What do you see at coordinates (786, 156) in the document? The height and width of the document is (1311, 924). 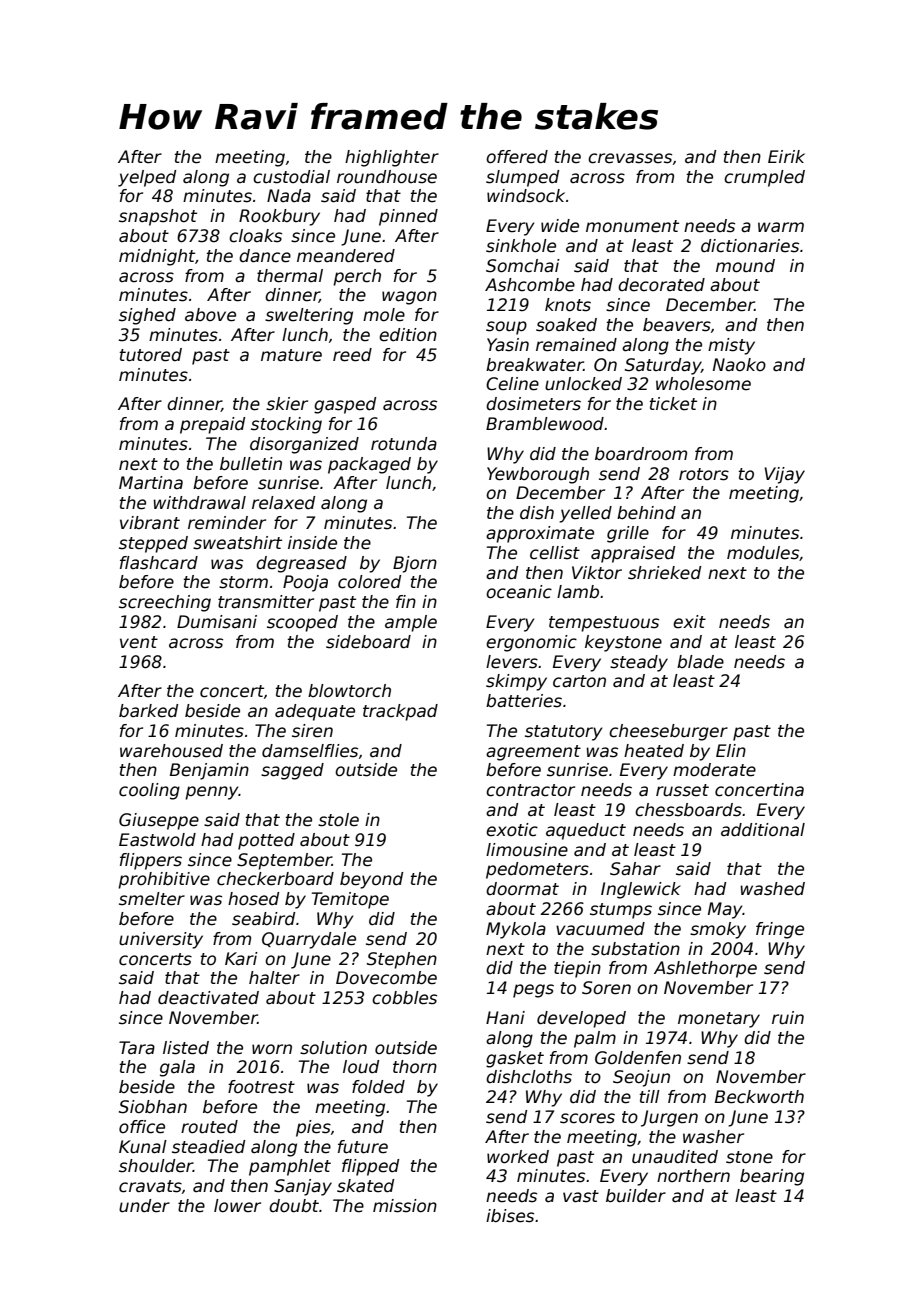 I see `Eirik` at bounding box center [786, 156].
